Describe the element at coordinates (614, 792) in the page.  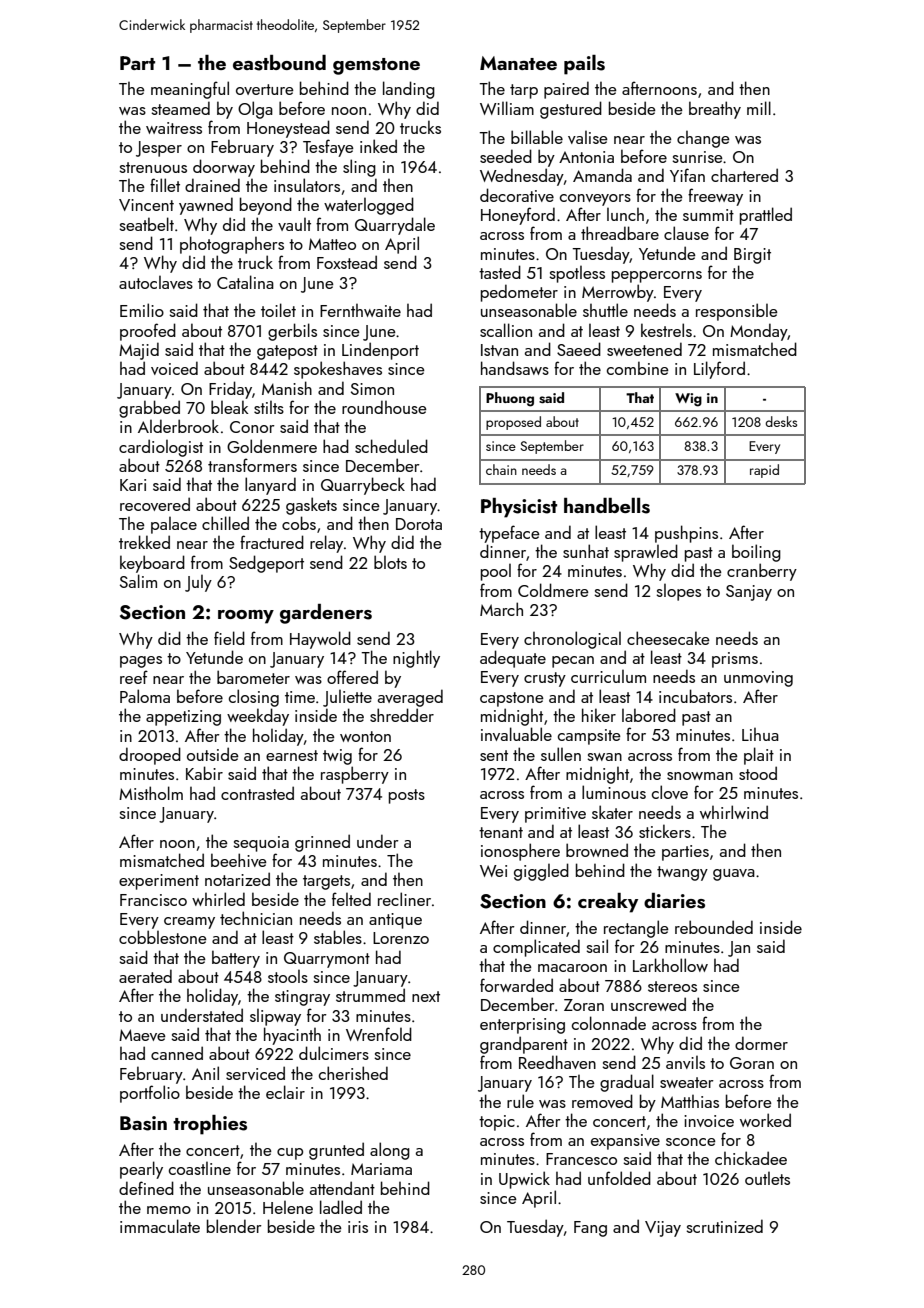
I see `luminous` at that location.
